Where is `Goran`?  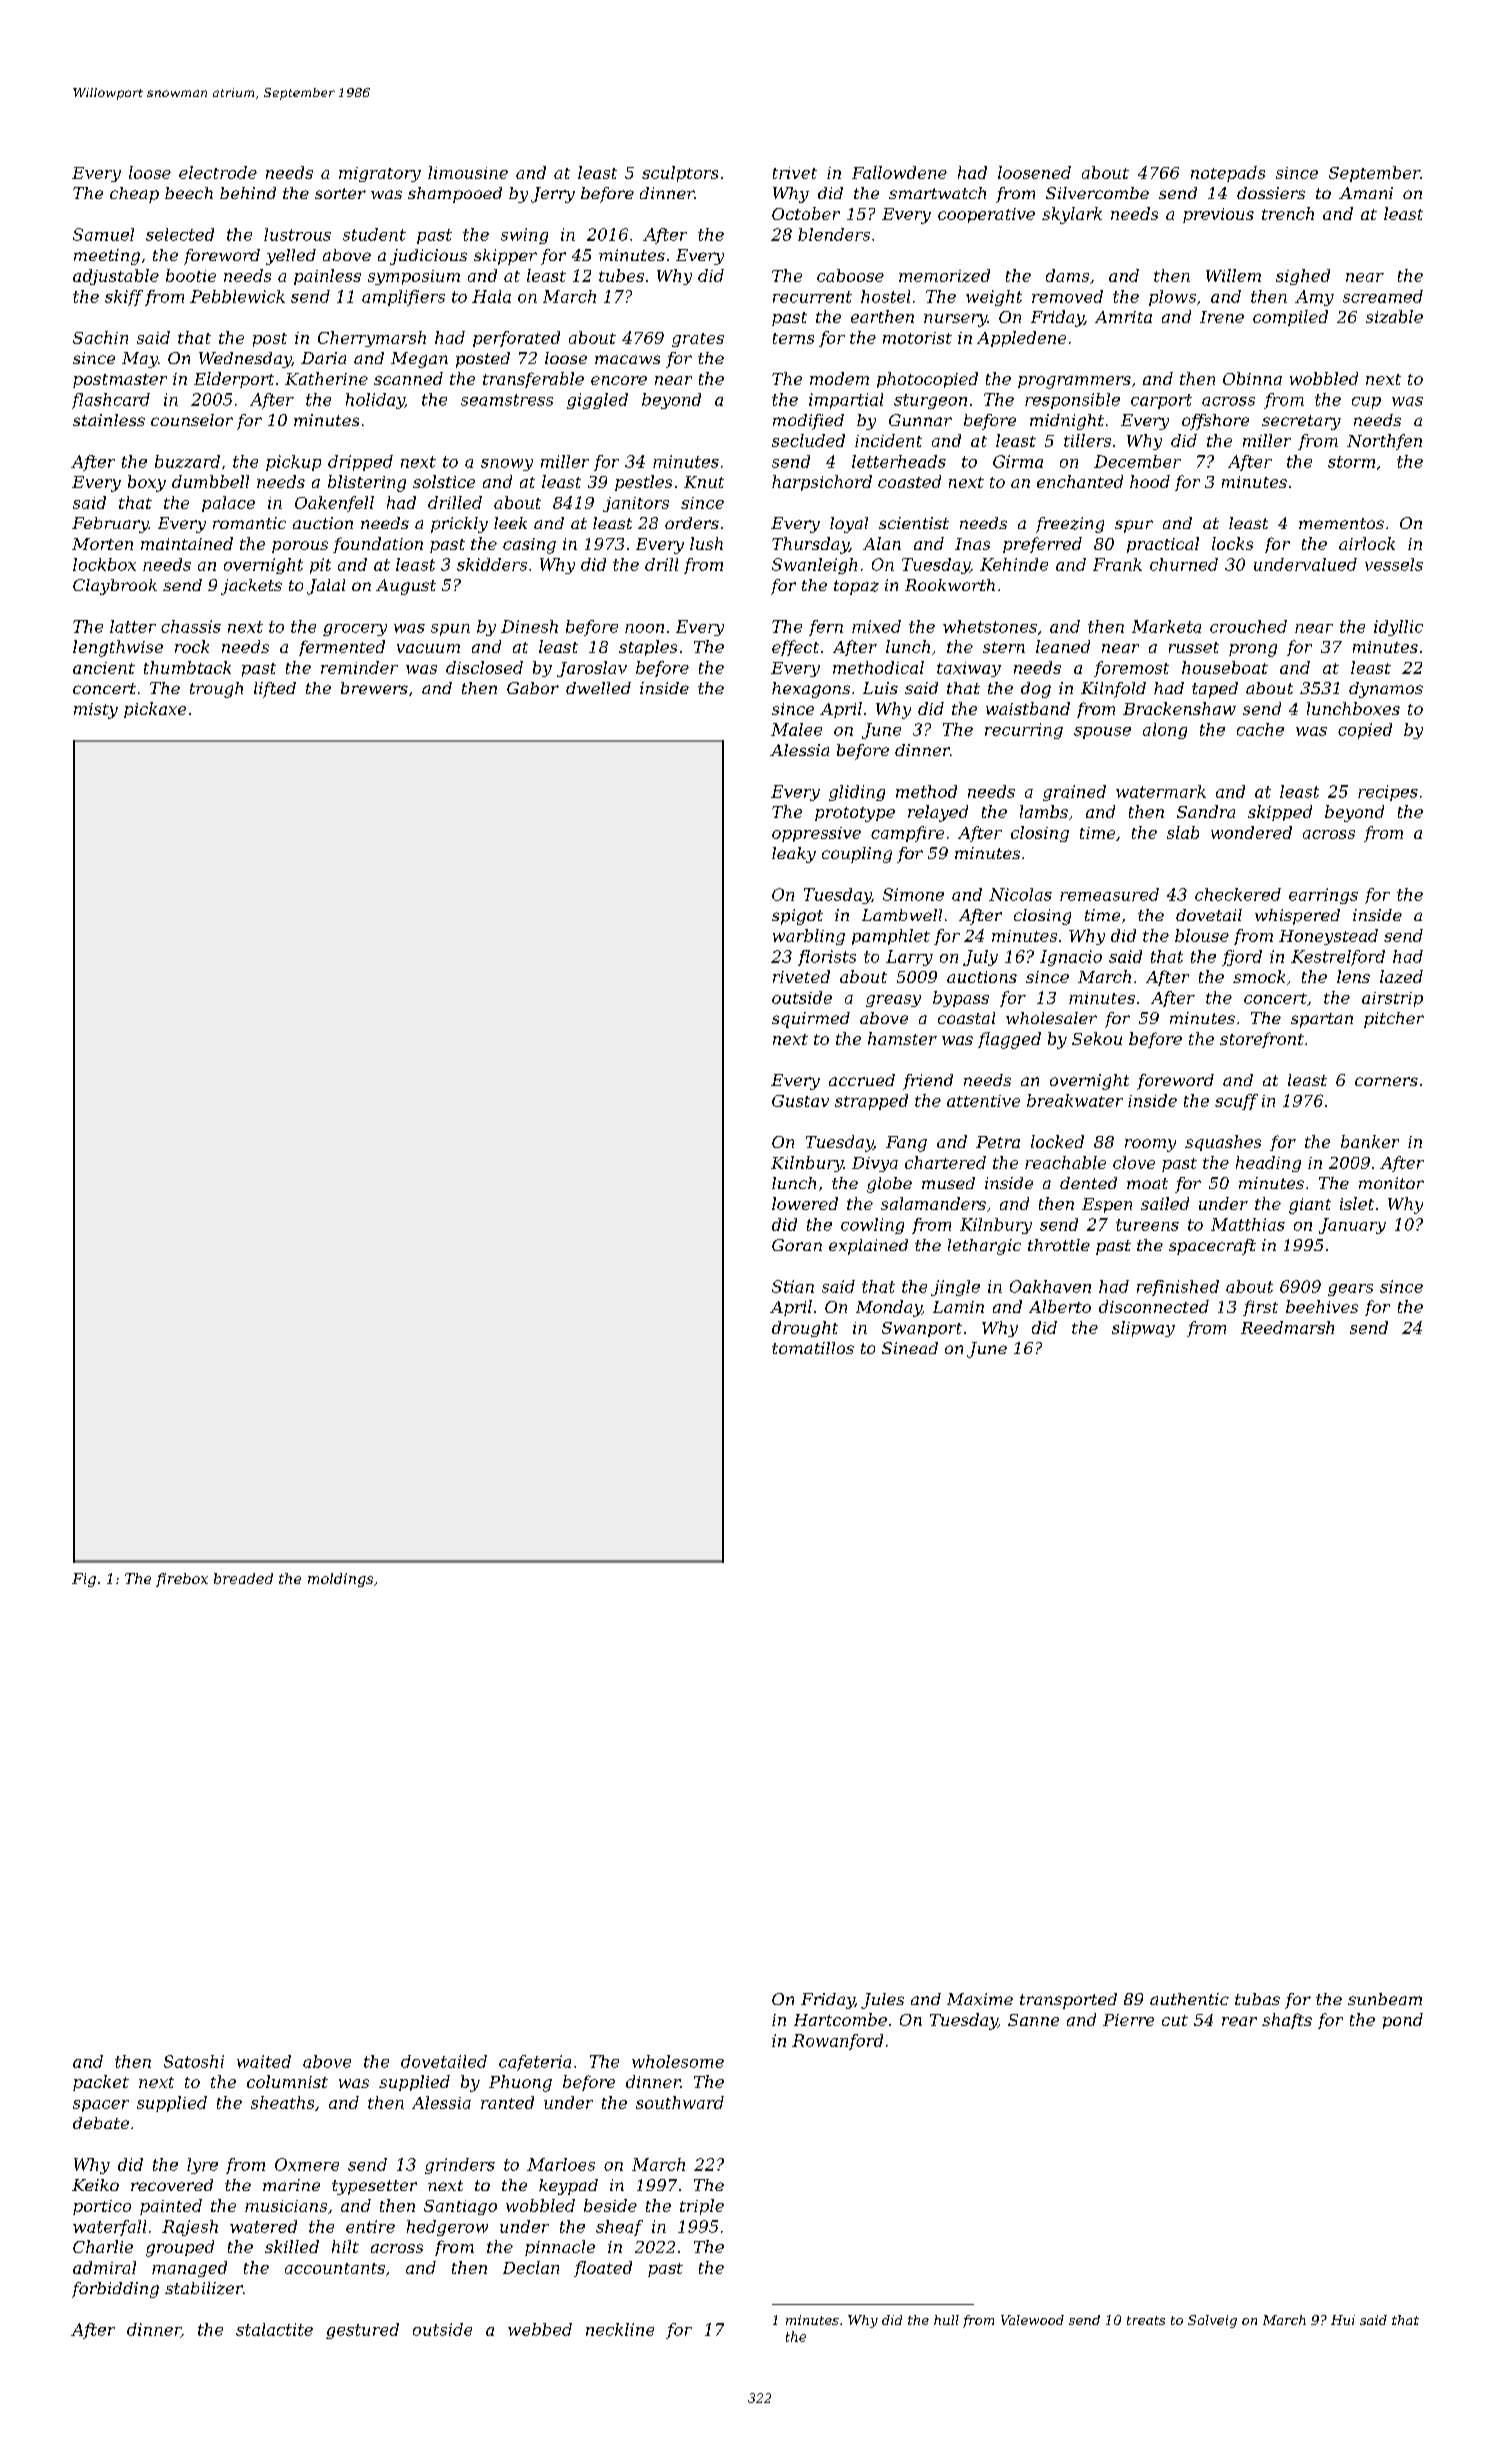
Goran is located at coordinates (797, 1245).
